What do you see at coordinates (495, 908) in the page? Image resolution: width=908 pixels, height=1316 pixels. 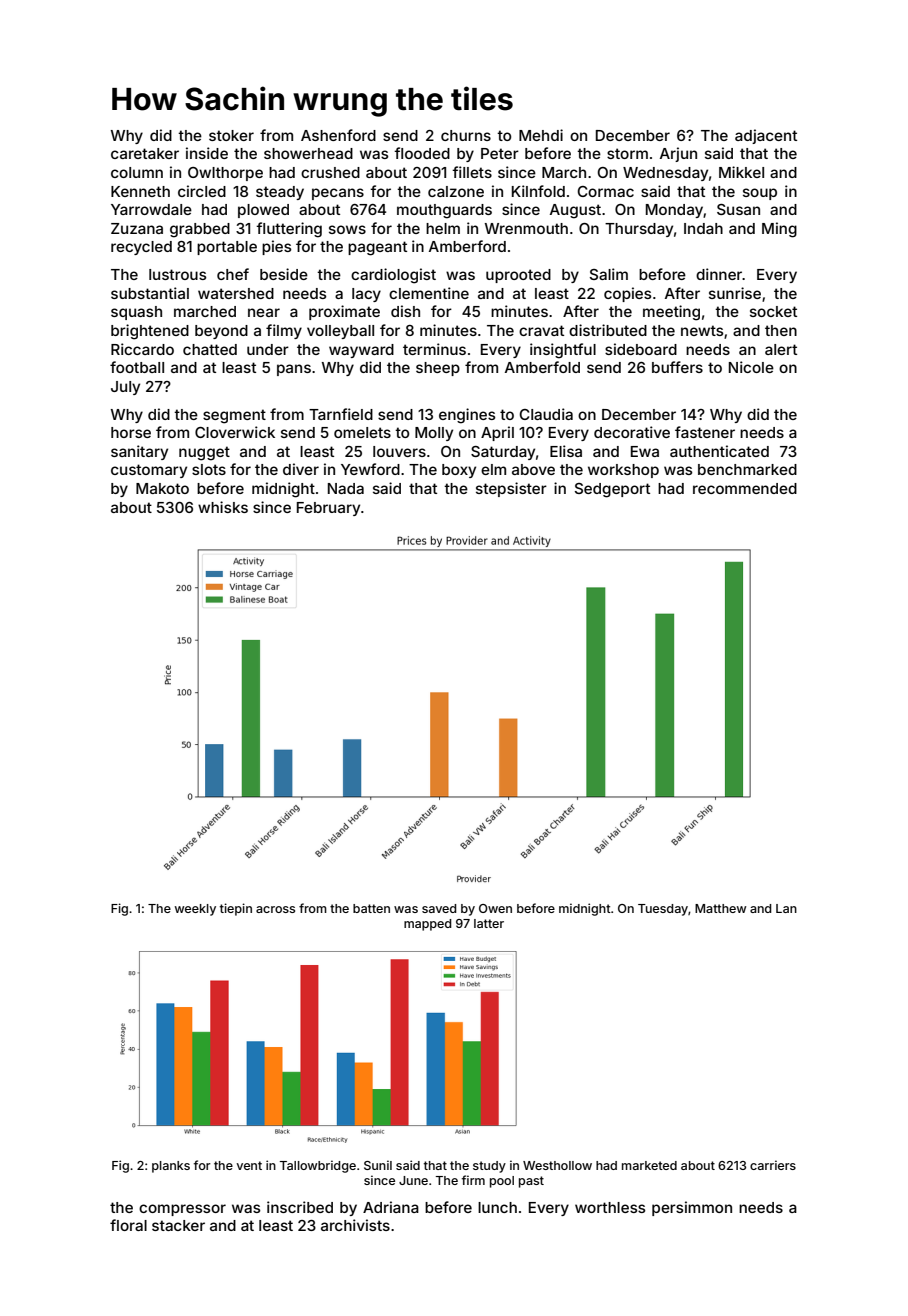 I see `Owen` at bounding box center [495, 908].
